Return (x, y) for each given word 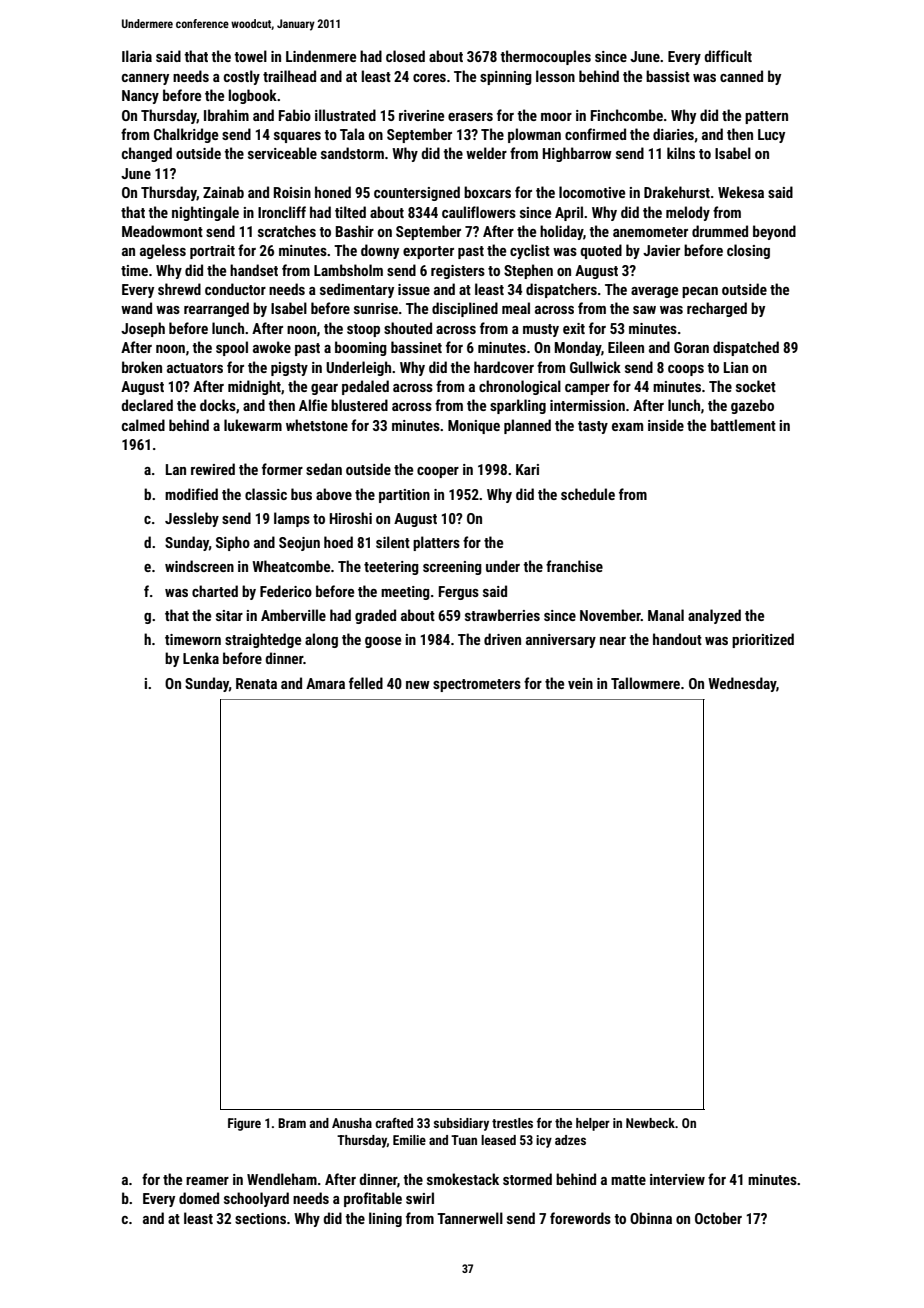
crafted (394, 1123)
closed (405, 56)
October (718, 1218)
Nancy (140, 97)
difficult (728, 56)
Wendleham (282, 1179)
